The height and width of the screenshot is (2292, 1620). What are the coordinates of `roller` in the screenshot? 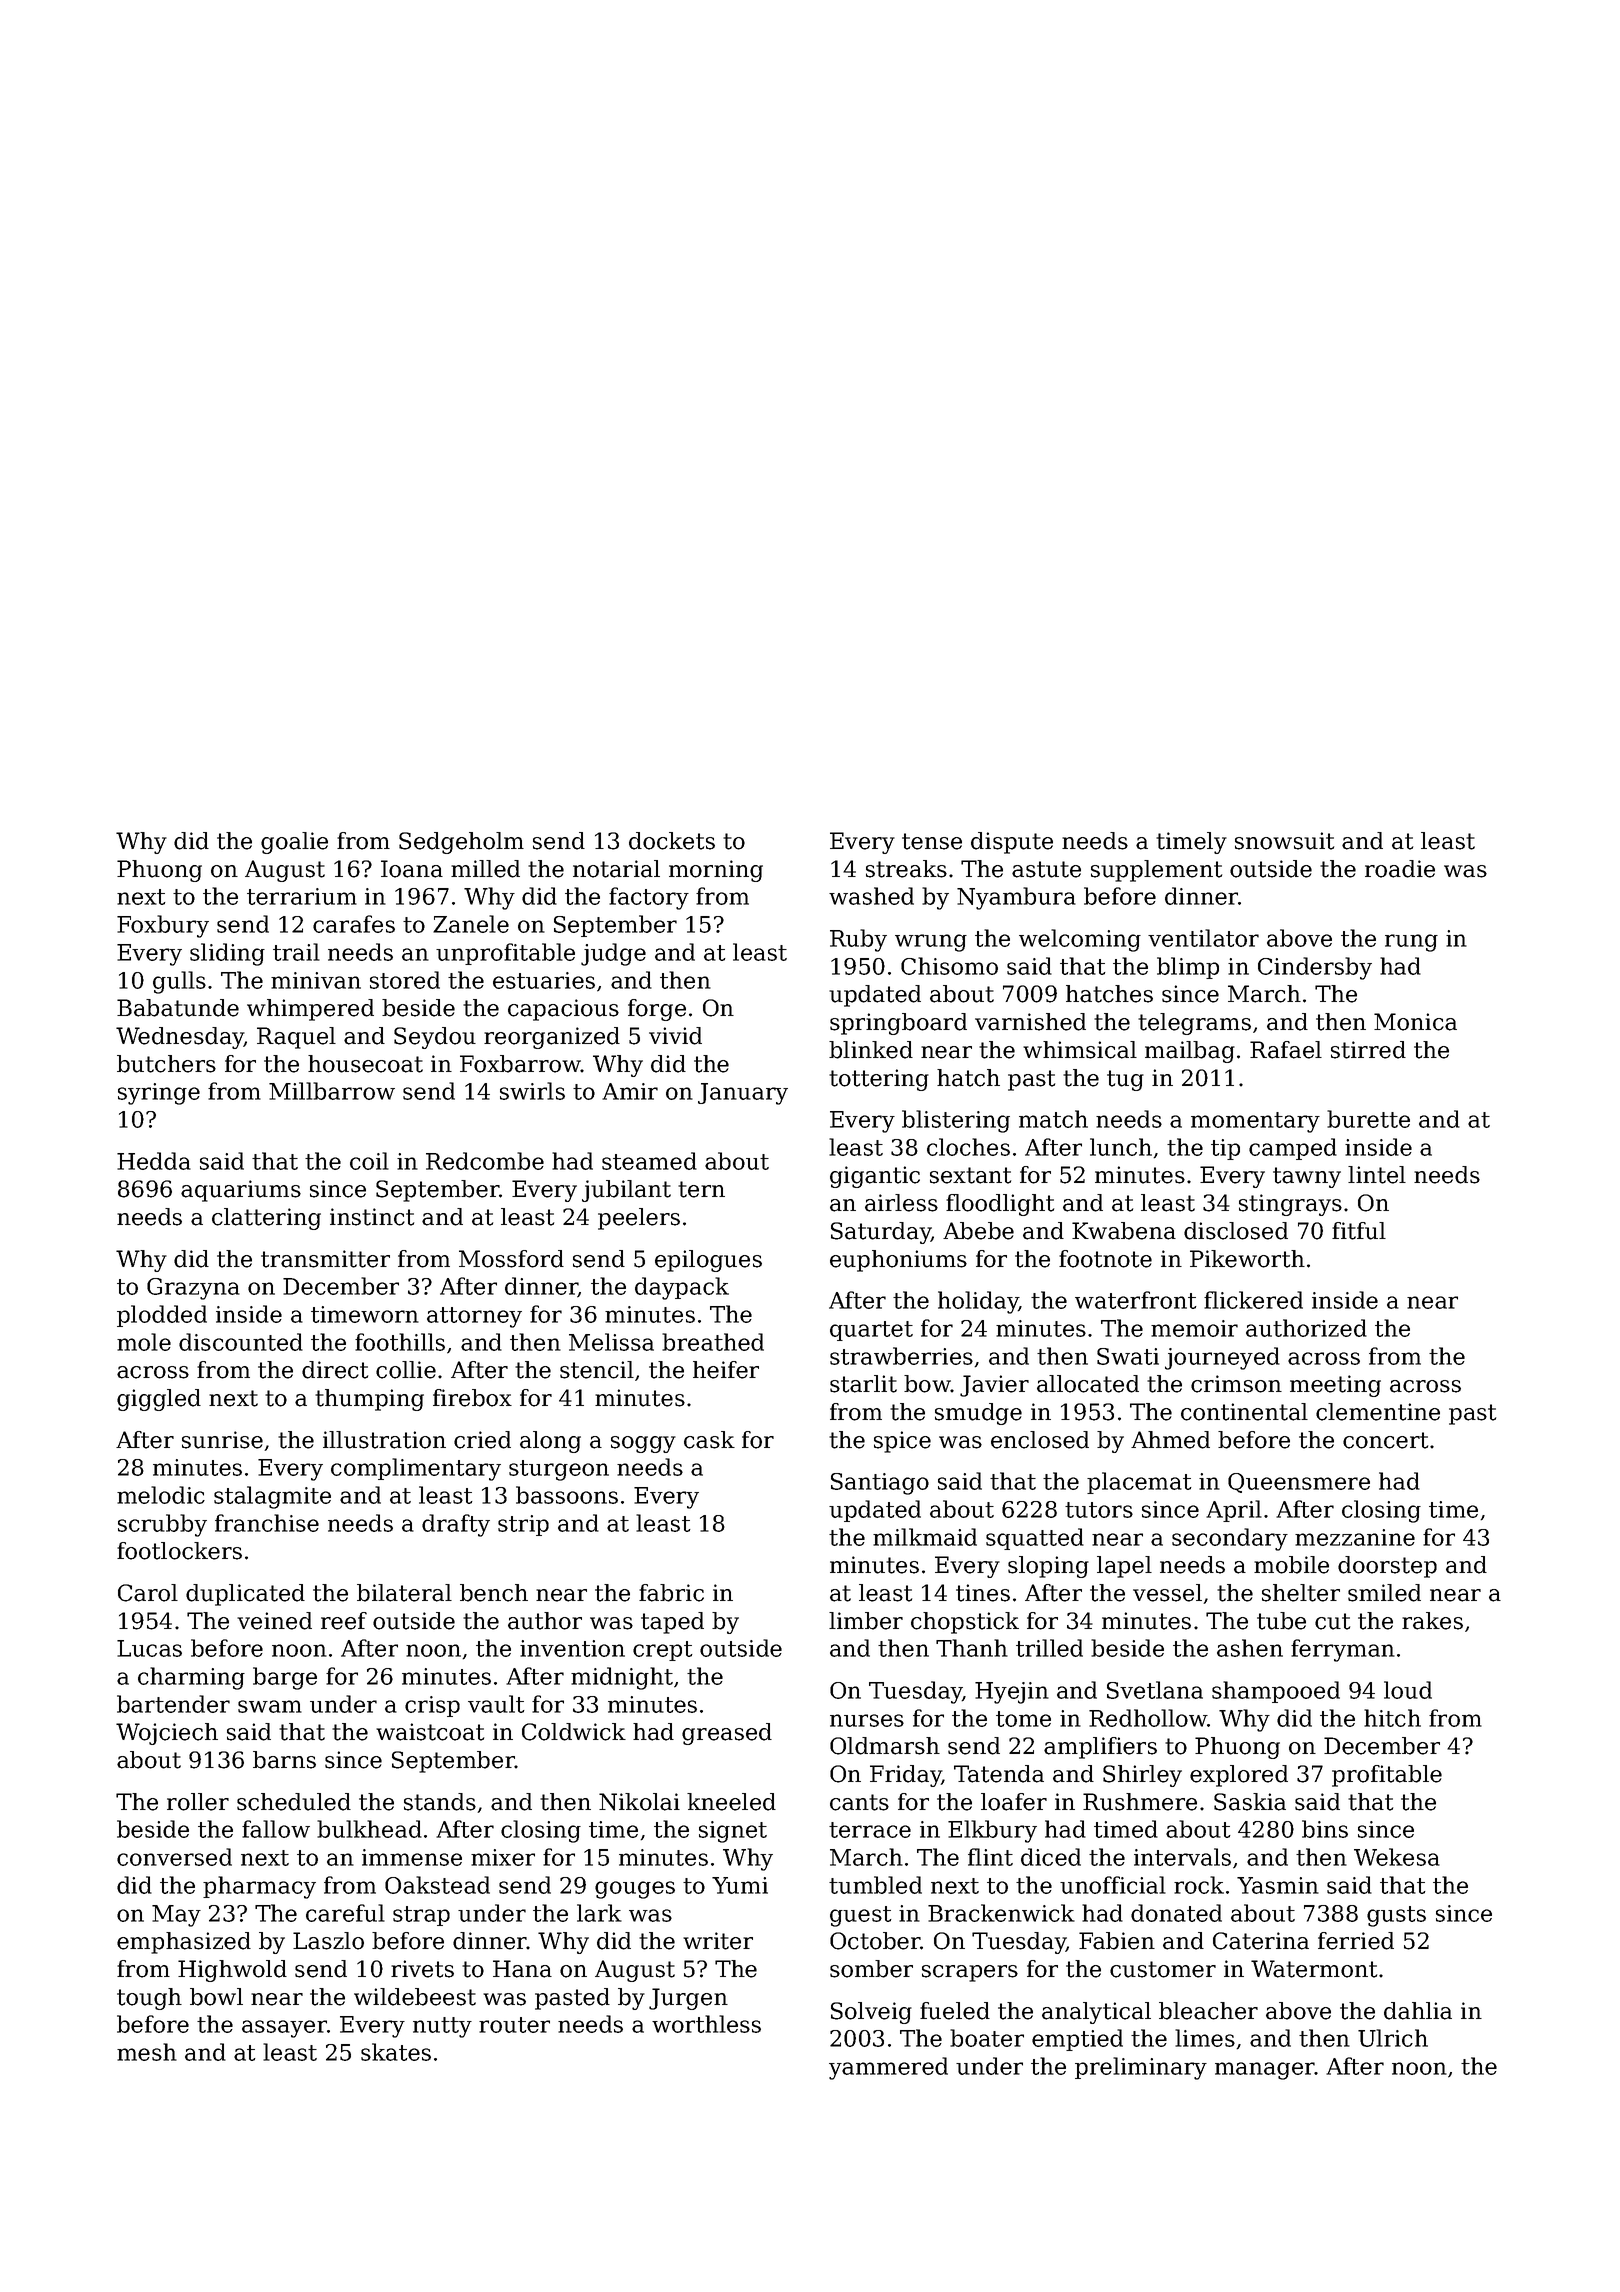 It's located at (198, 1802).
